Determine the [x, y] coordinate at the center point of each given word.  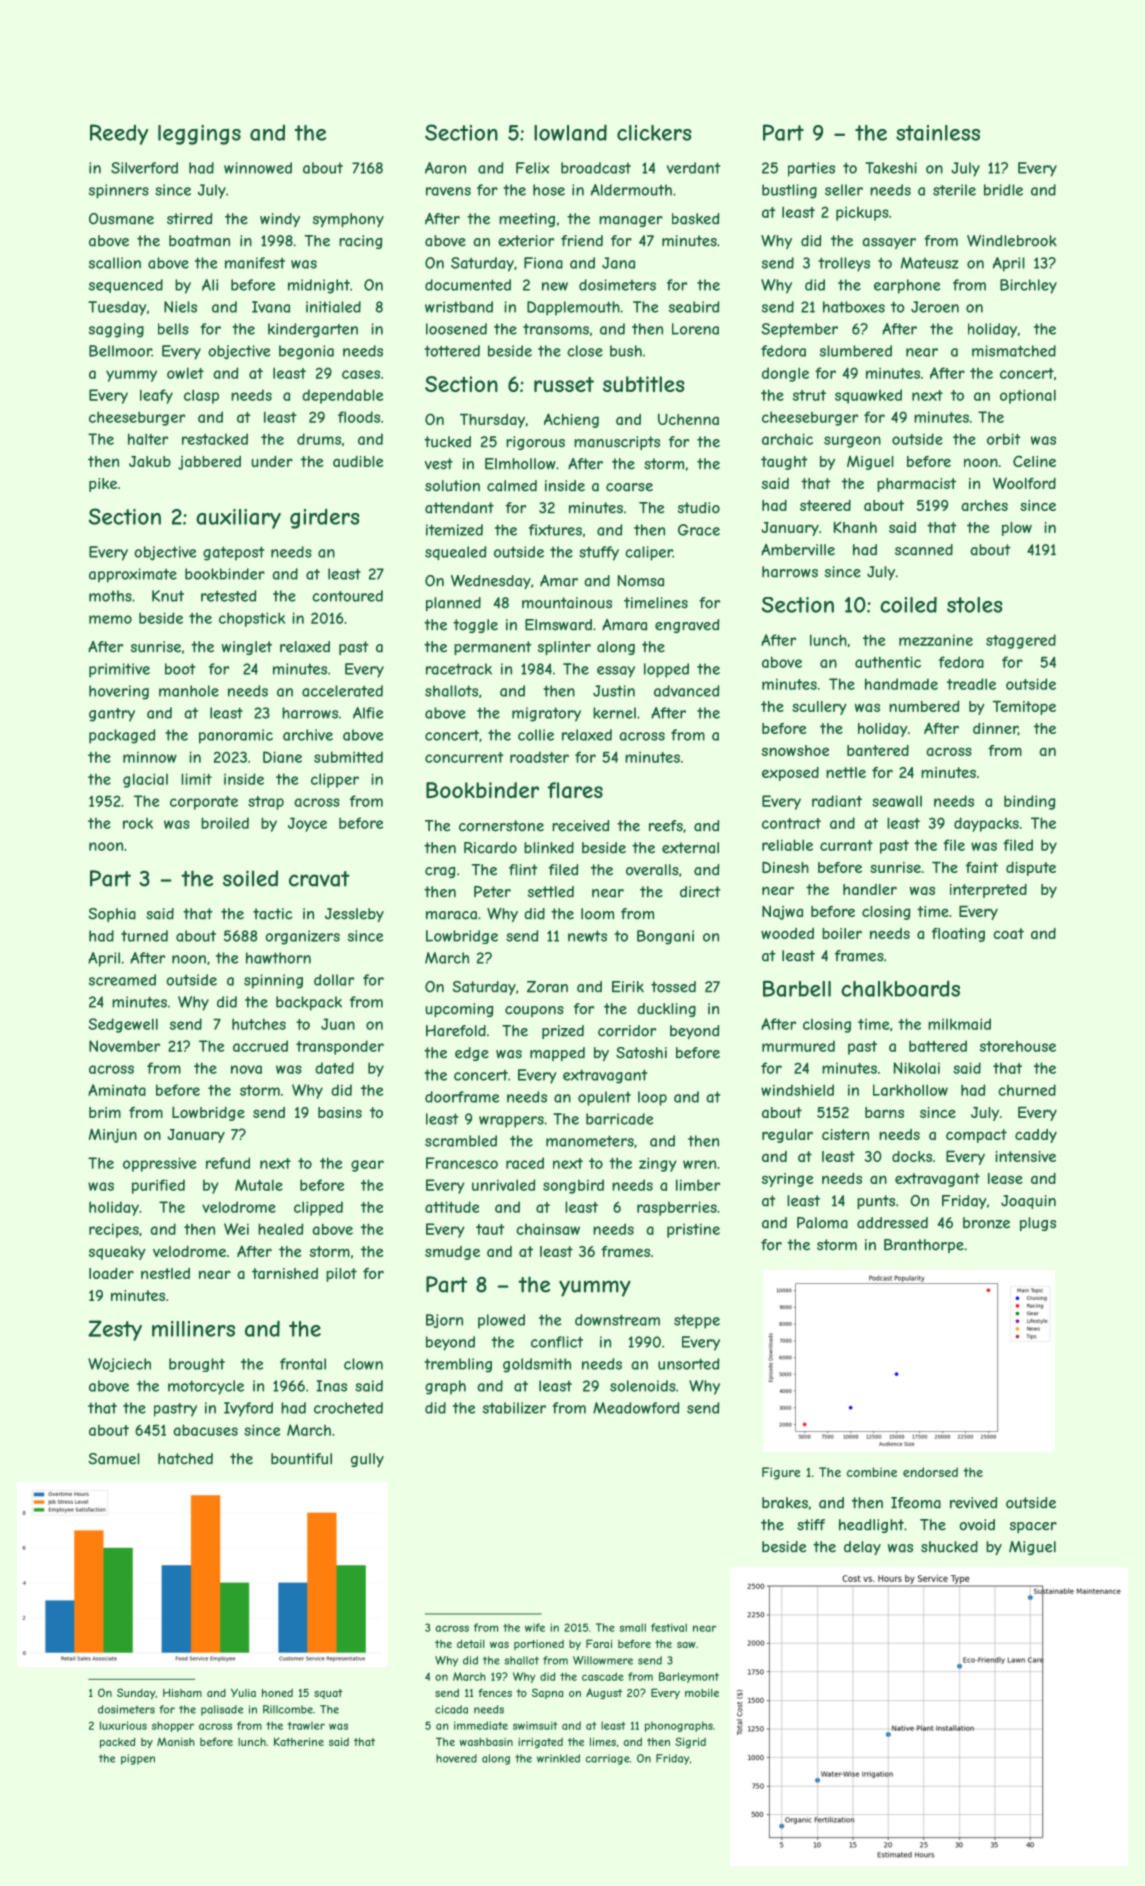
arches [984, 505]
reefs [666, 826]
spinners [119, 191]
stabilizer [514, 1408]
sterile [954, 190]
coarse [629, 487]
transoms [556, 329]
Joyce [307, 824]
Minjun [113, 1135]
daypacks [986, 824]
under [272, 461]
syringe [787, 1180]
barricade [619, 1119]
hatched [185, 1459]
